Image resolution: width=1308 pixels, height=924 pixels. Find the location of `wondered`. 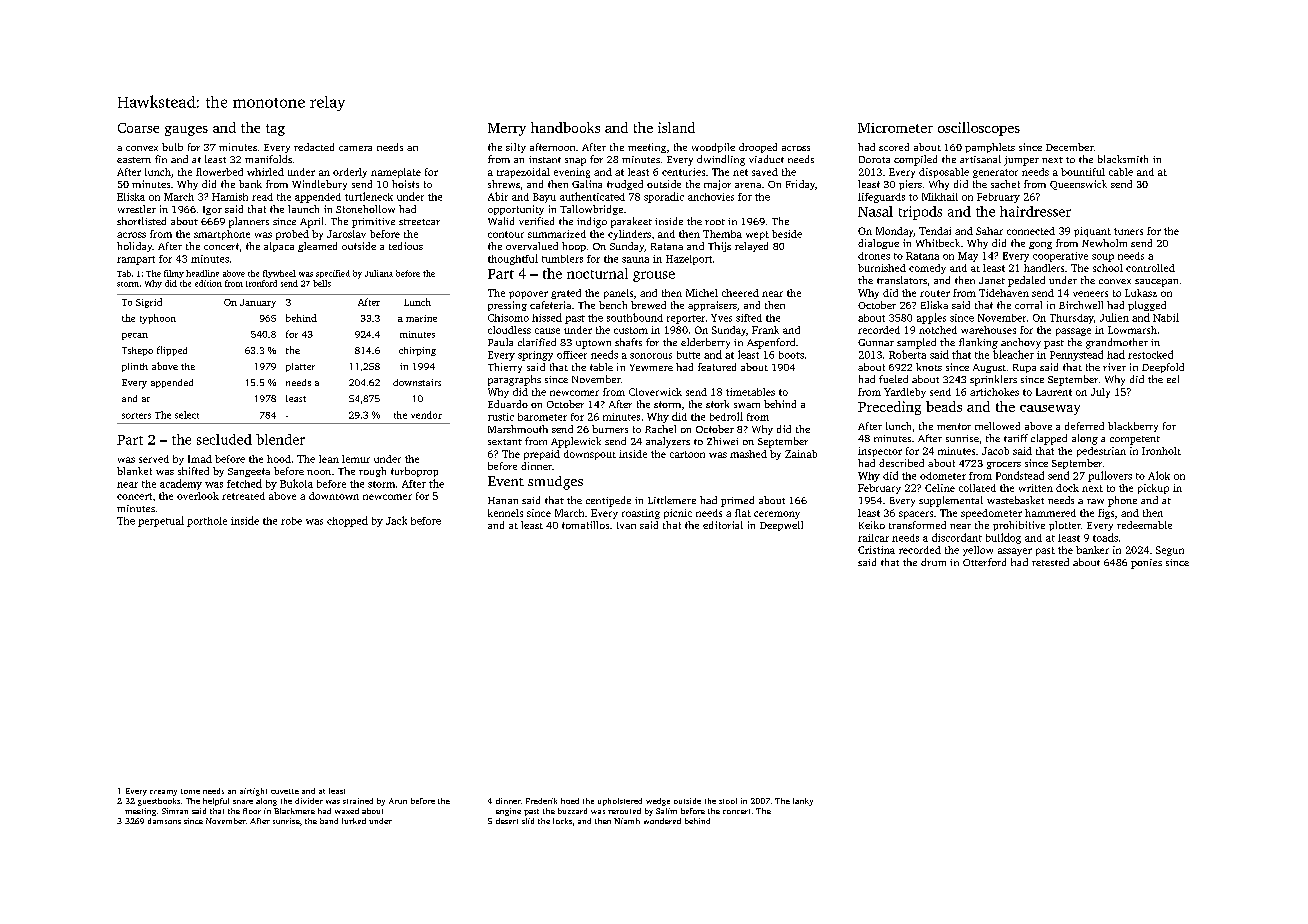

wondered is located at coordinates (662, 821).
